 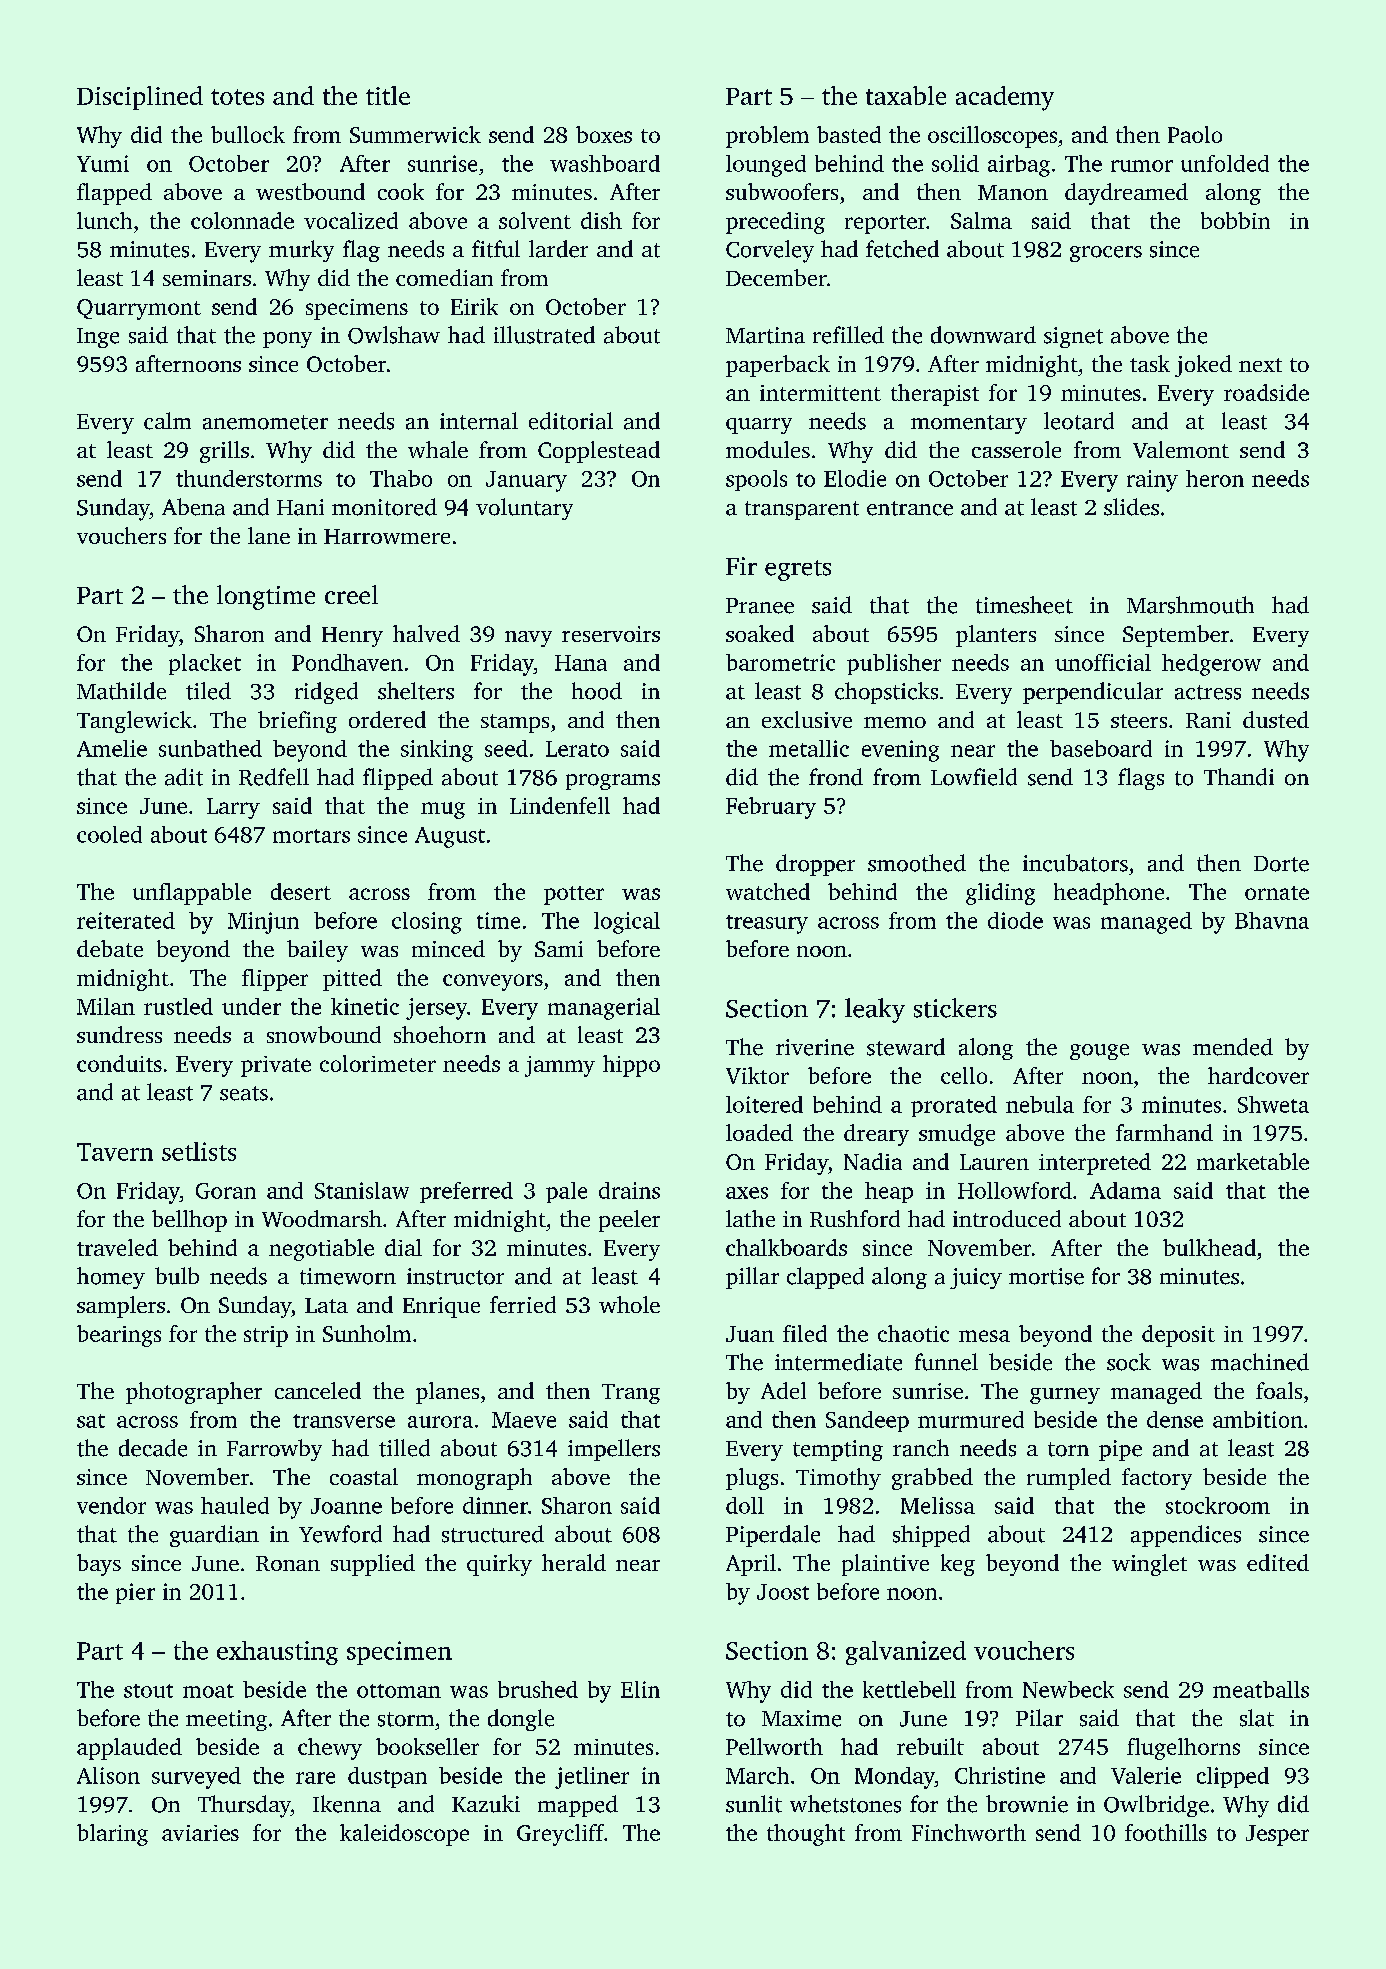 What do you see at coordinates (1005, 98) in the screenshot?
I see `academy` at bounding box center [1005, 98].
